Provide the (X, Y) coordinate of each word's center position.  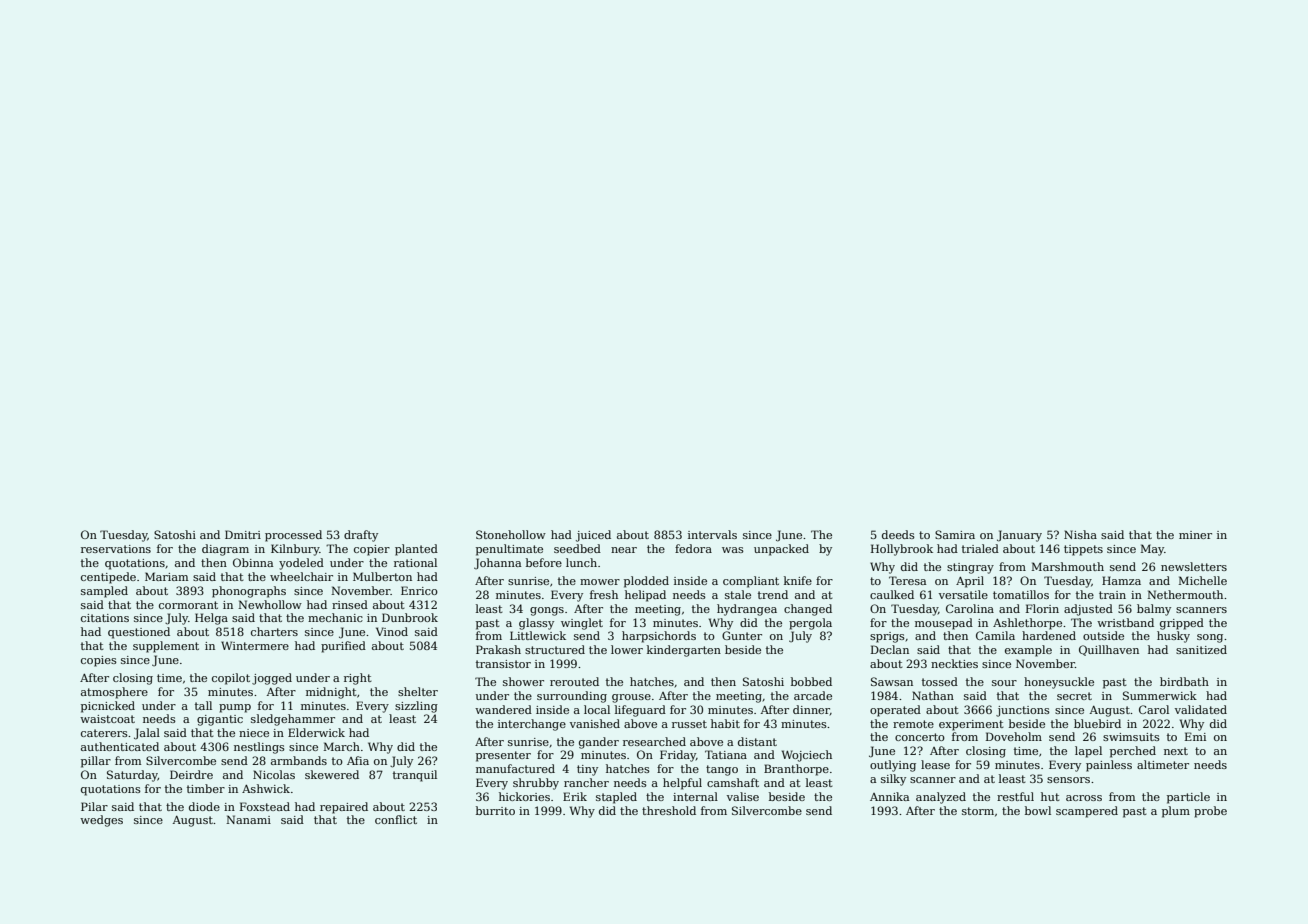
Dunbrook (410, 617)
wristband (1125, 622)
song (1210, 638)
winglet (582, 624)
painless (1109, 766)
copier (372, 550)
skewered (332, 774)
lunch (581, 562)
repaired (344, 808)
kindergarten (684, 651)
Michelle (1203, 580)
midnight (331, 693)
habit (725, 723)
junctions (1023, 711)
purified (343, 647)
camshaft (733, 782)
